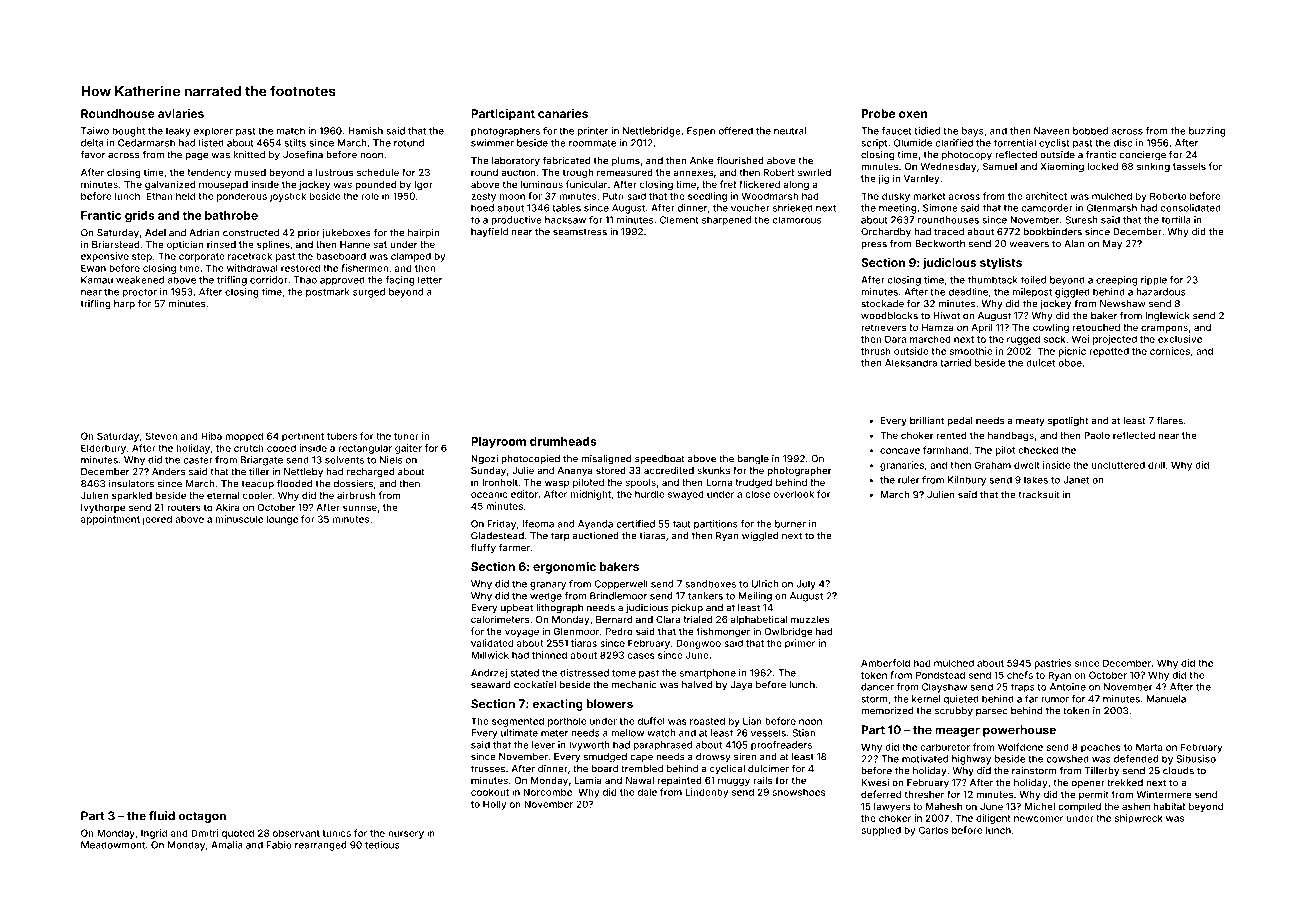  I want to click on creeping, so click(1116, 281).
